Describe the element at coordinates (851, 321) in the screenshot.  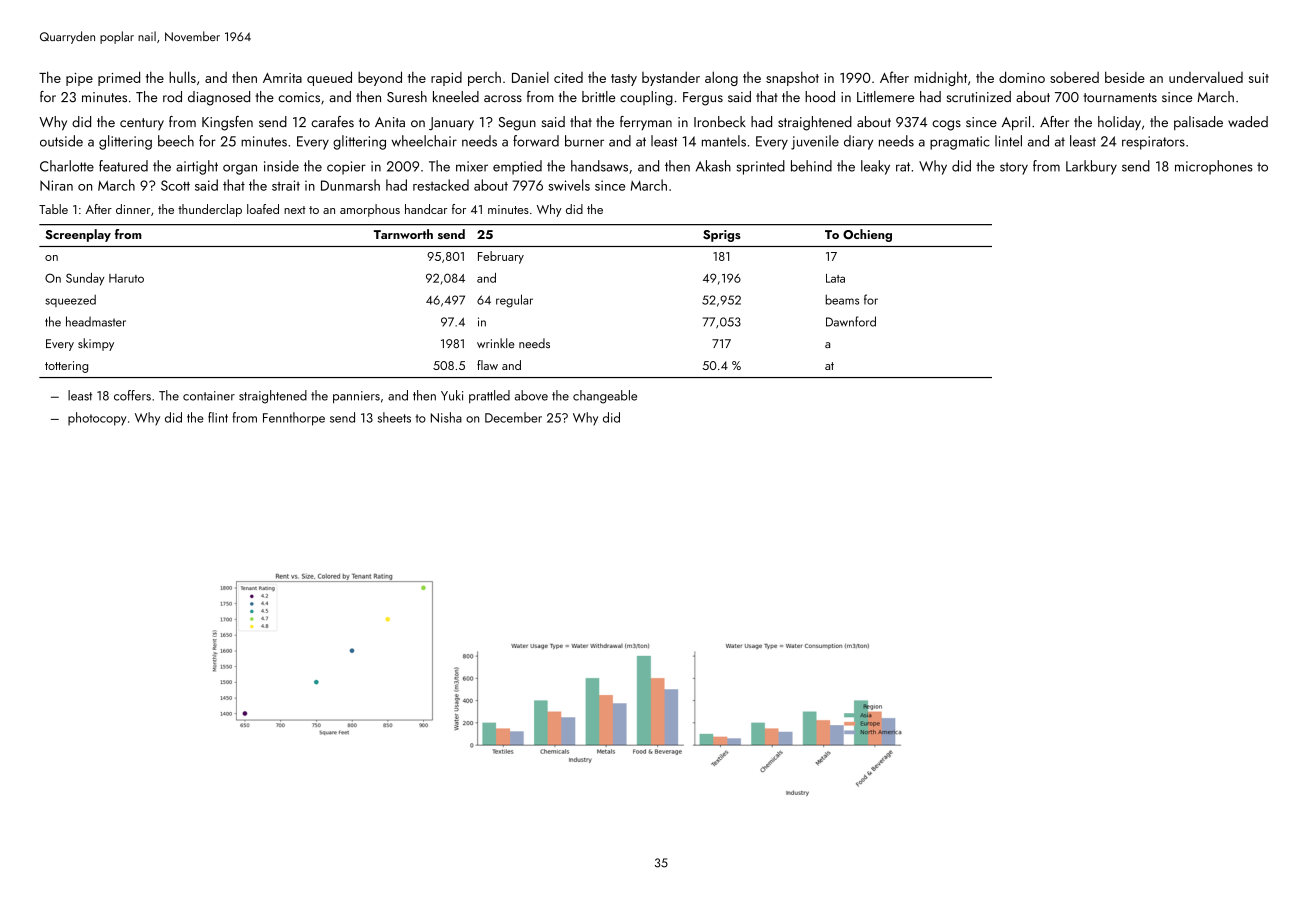
I see `Dawnford` at that location.
